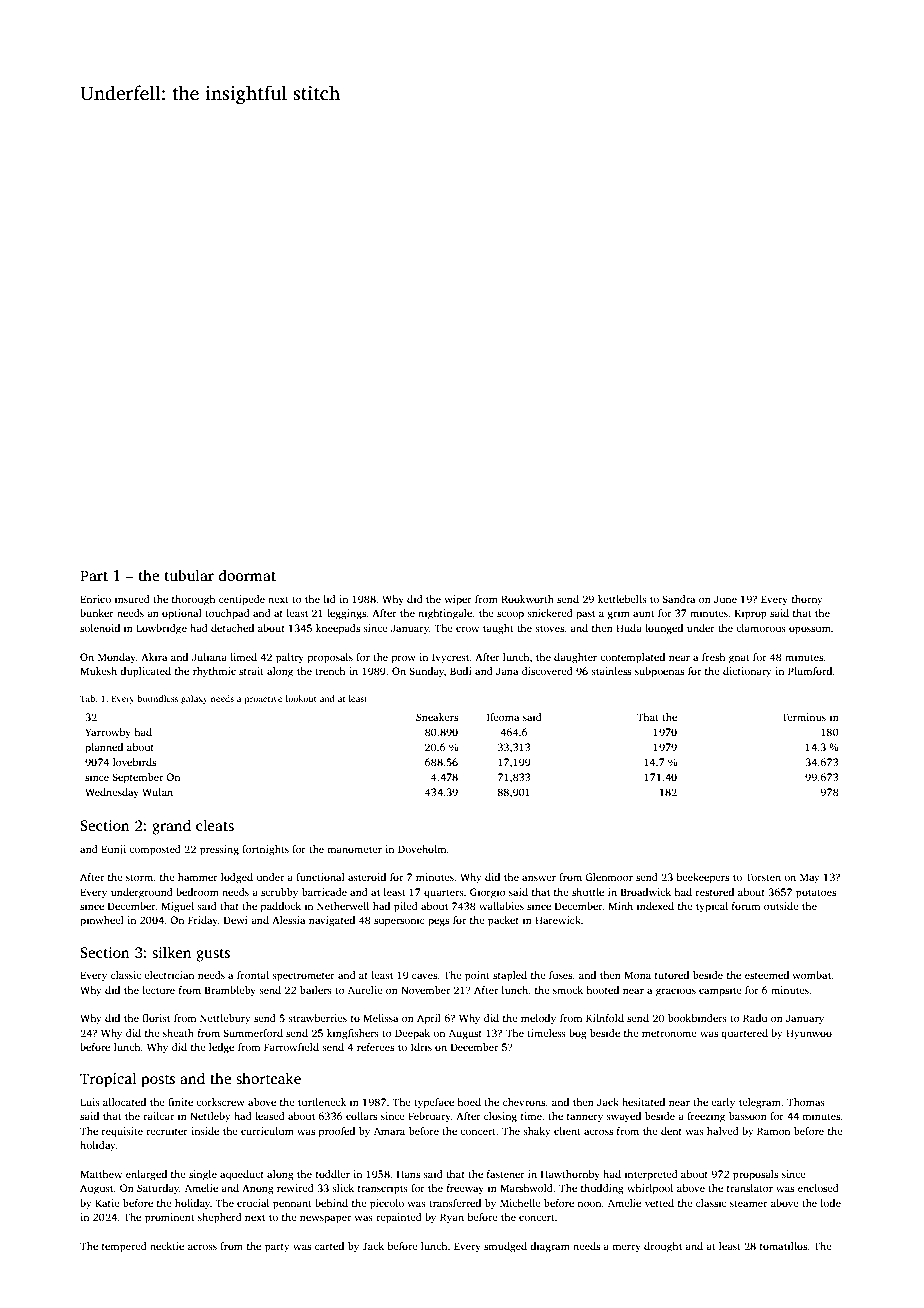  What do you see at coordinates (458, 600) in the screenshot?
I see `wiper` at bounding box center [458, 600].
